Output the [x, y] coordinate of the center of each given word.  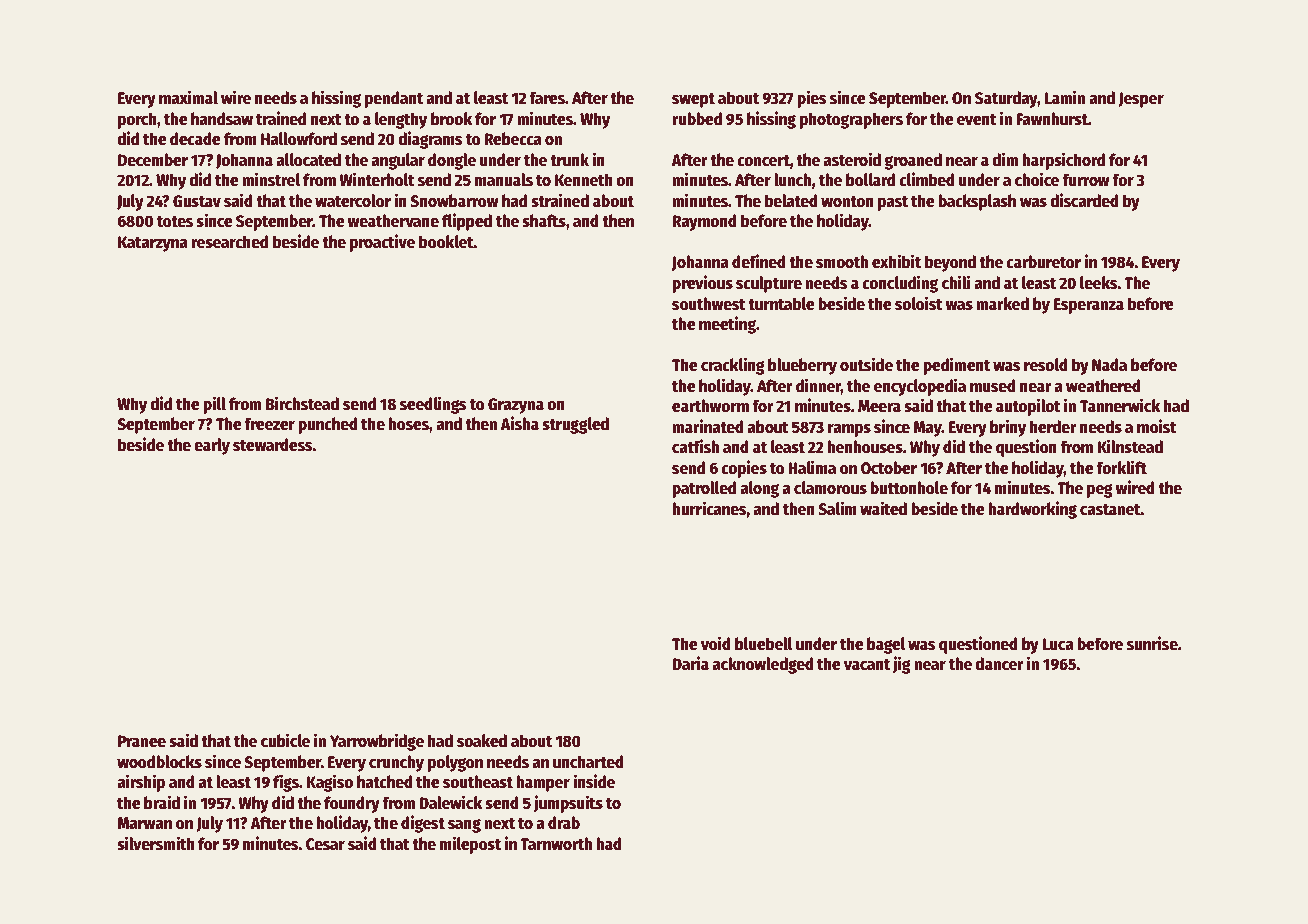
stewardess [273, 445]
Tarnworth [556, 844]
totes [175, 222]
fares [547, 98]
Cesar [325, 844]
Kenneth [584, 180]
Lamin [1064, 97]
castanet [1110, 510]
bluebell [764, 644]
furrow [1086, 180]
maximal [188, 97]
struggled [575, 425]
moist [1157, 426]
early [212, 446]
